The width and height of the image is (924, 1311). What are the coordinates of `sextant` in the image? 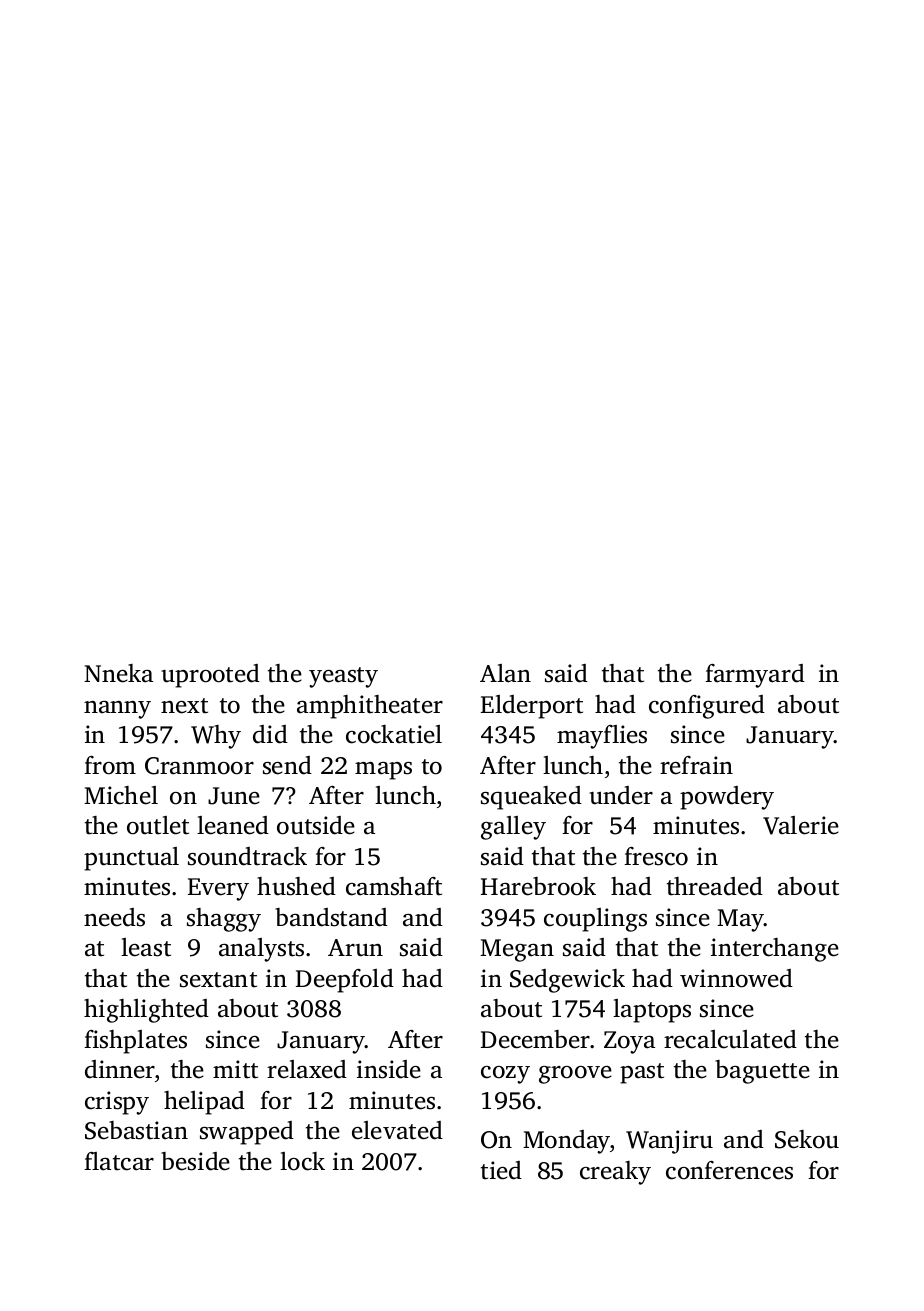 It's located at (218, 980).
